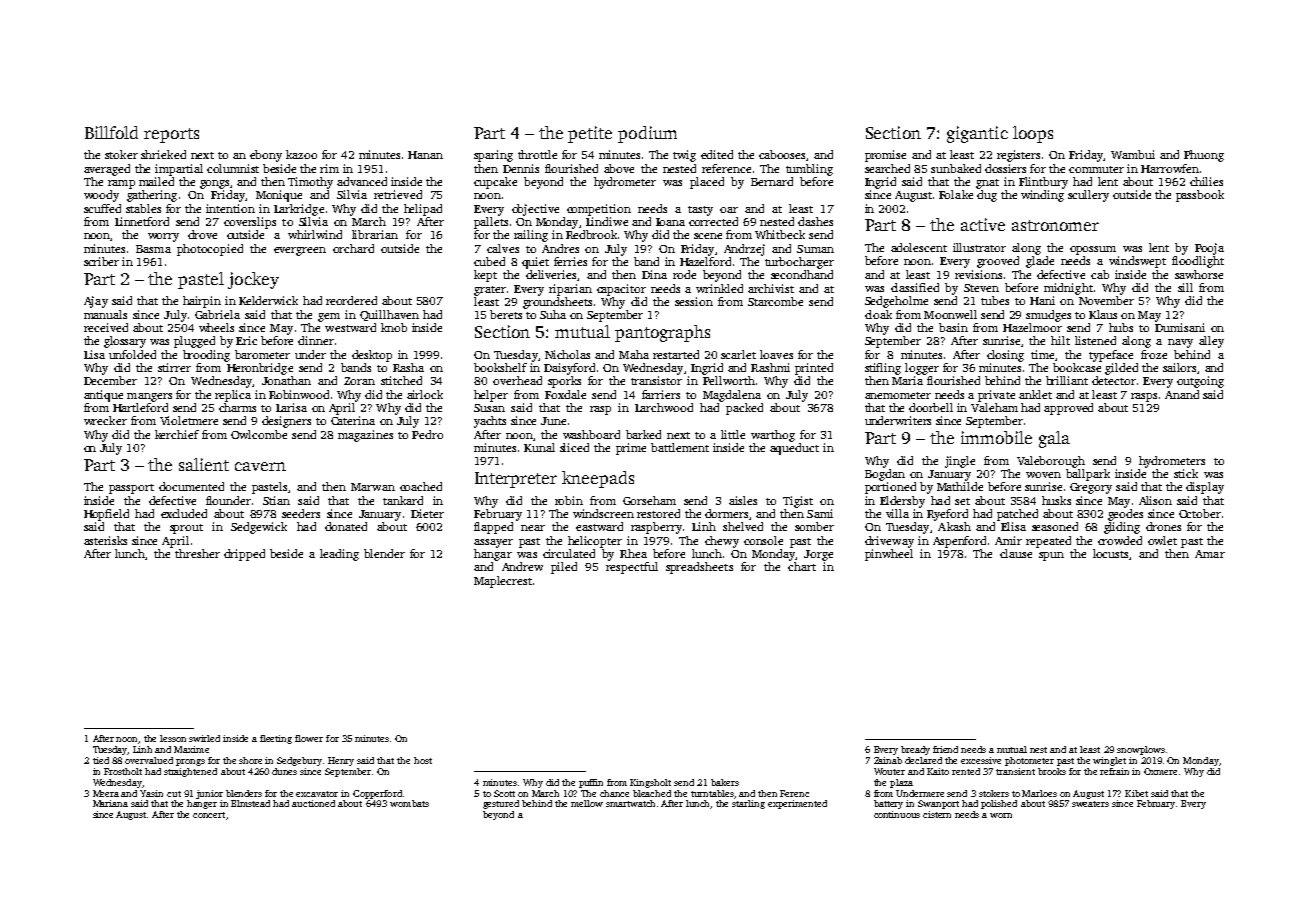  Describe the element at coordinates (493, 528) in the document. I see `flapped` at that location.
